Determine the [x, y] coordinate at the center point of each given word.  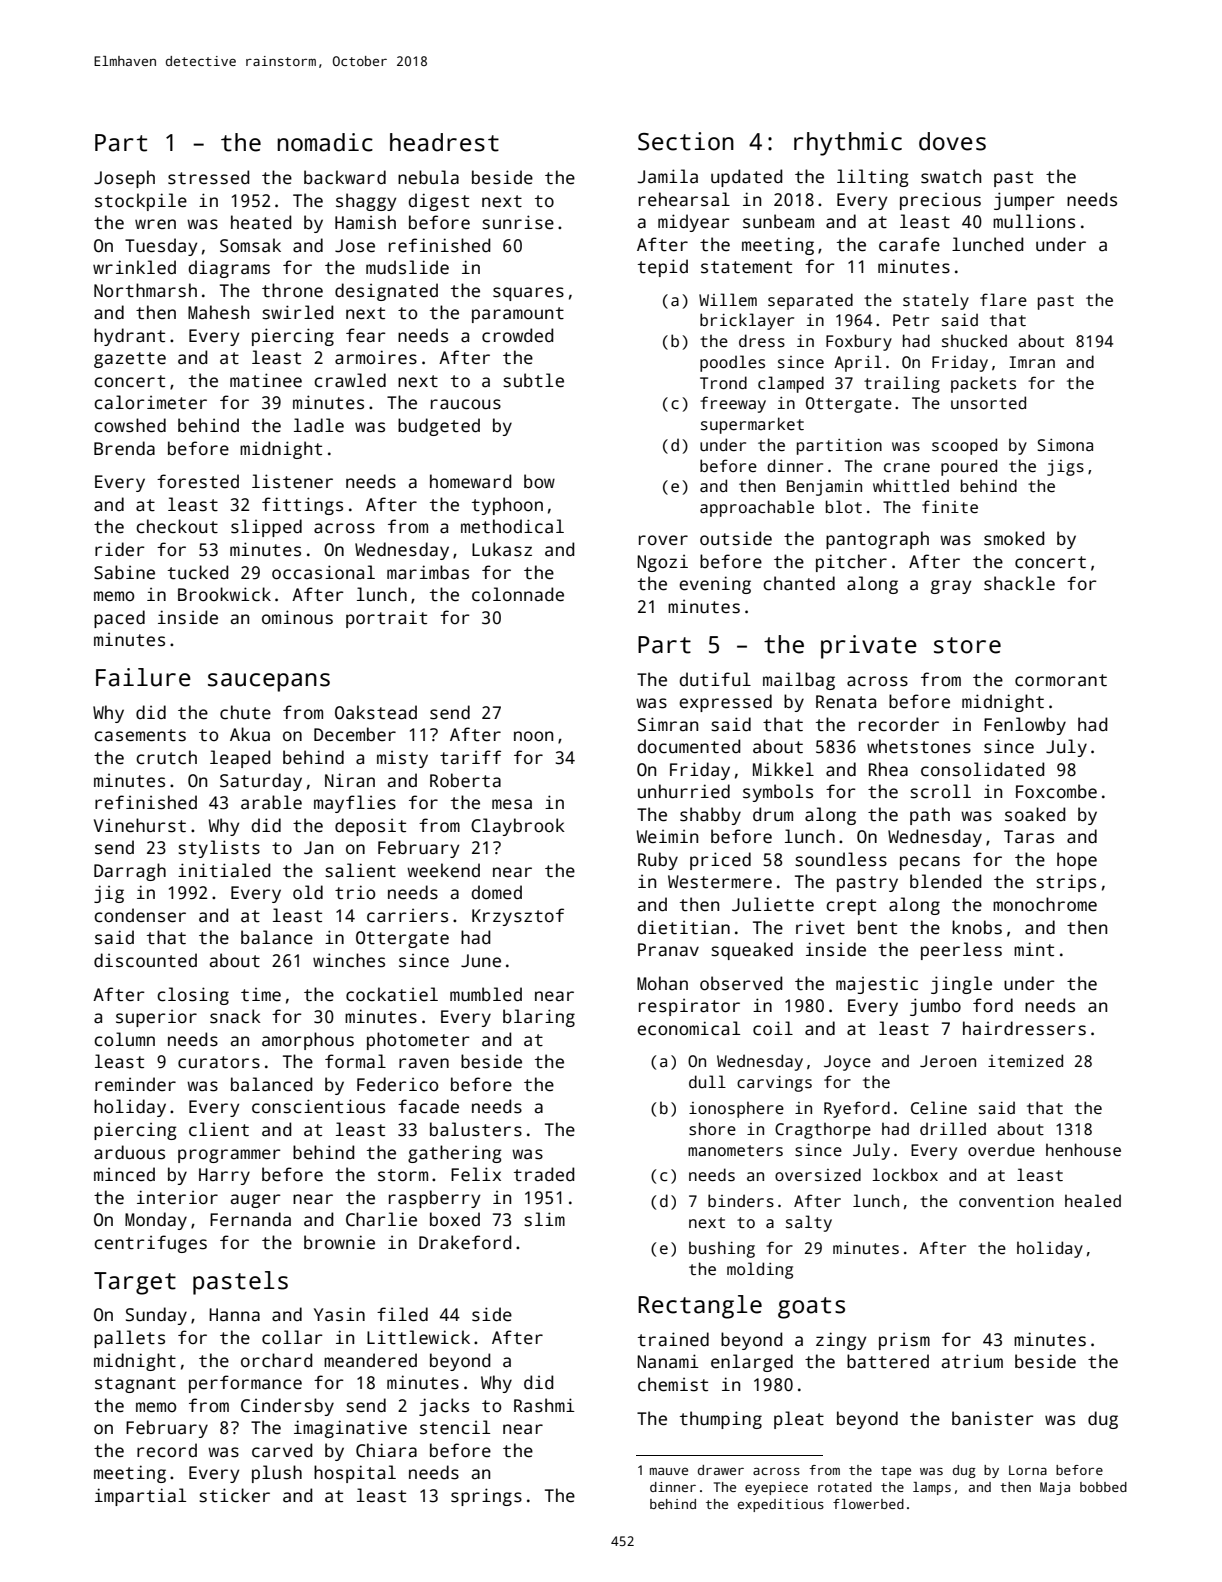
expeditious [781, 1505]
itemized [1025, 1060]
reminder [135, 1084]
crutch [166, 757]
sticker [234, 1495]
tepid [663, 268]
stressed [208, 177]
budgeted [439, 427]
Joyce [847, 1063]
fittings [302, 506]
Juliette [773, 904]
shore [712, 1129]
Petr [911, 320]
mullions [1034, 221]
